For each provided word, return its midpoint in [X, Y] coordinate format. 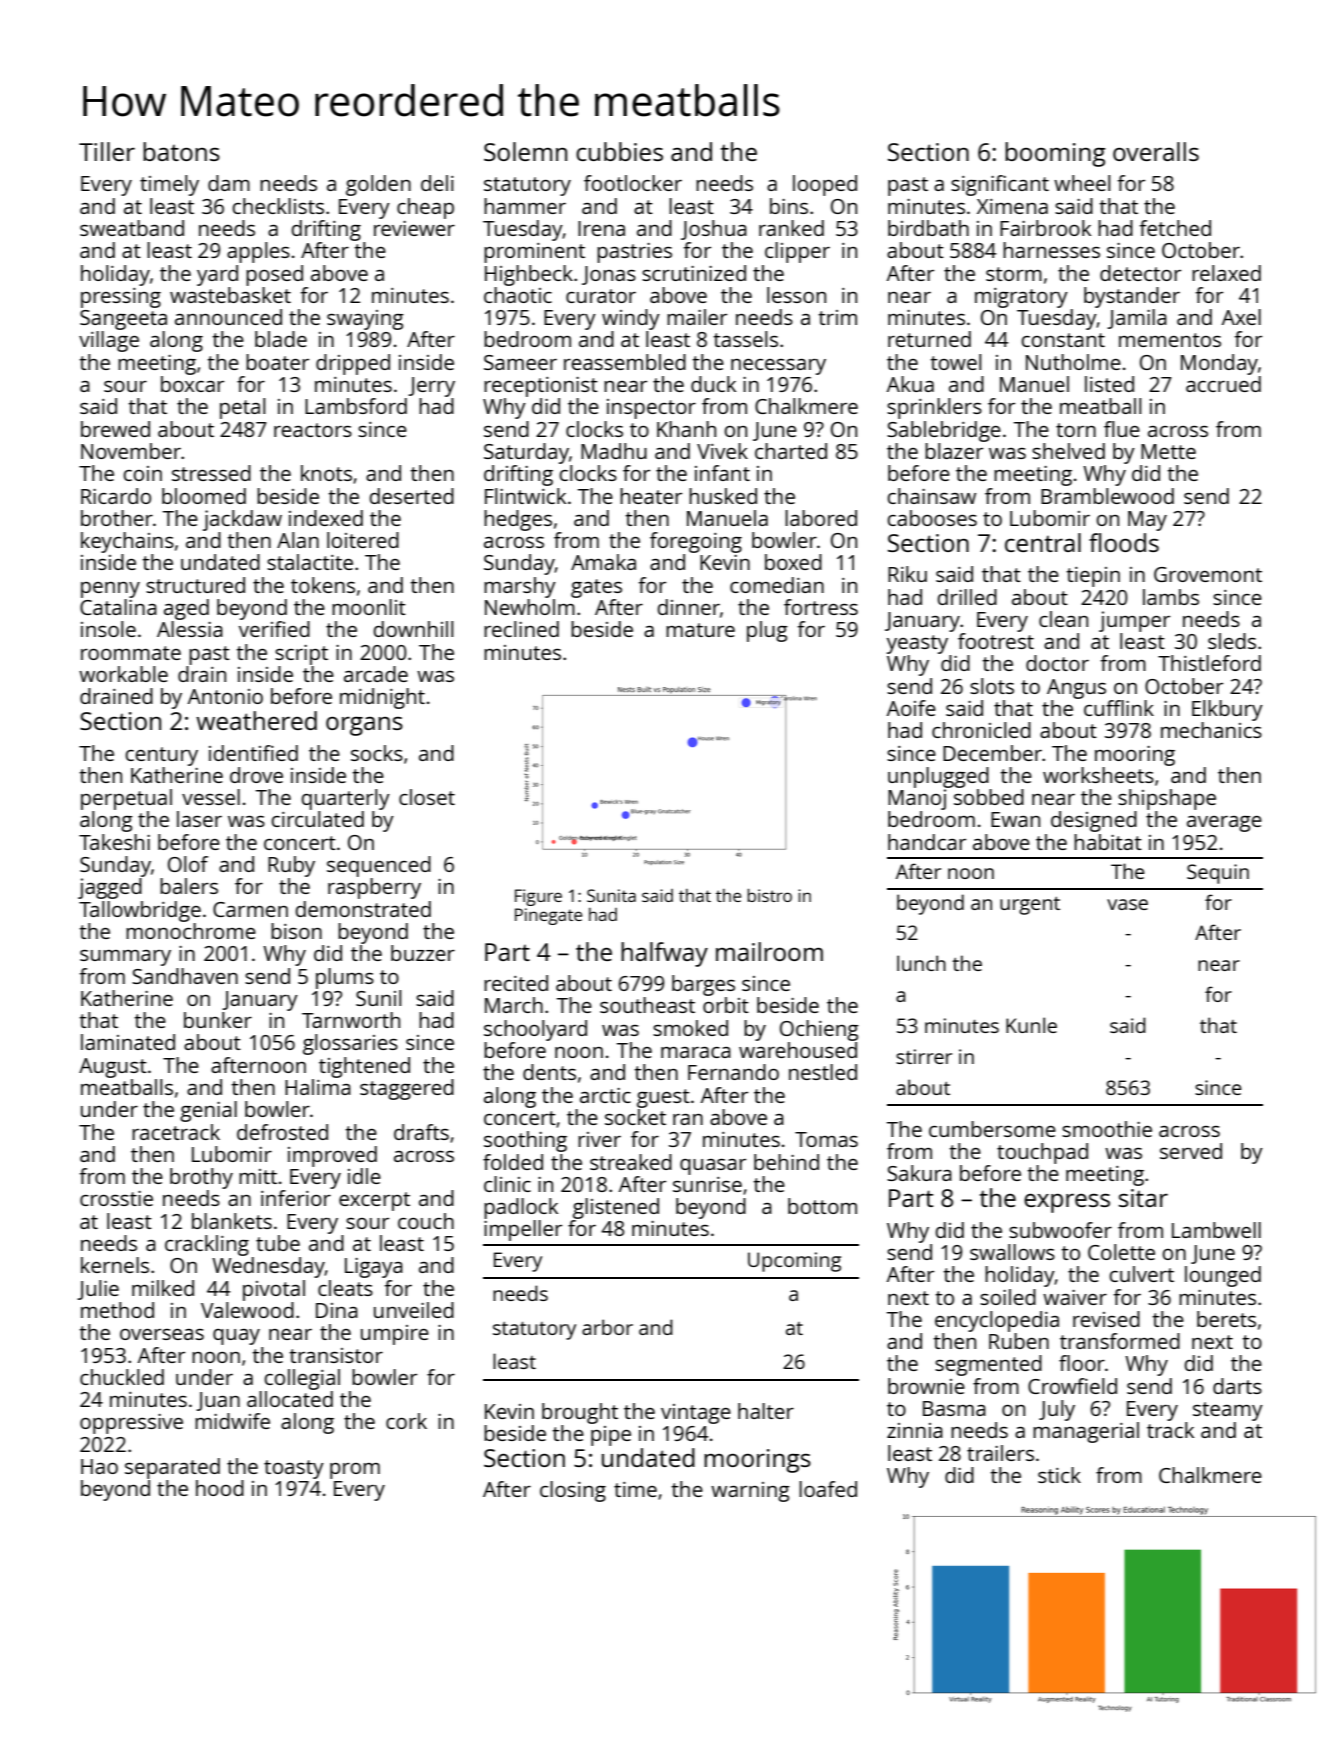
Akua [910, 384]
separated [172, 1468]
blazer [954, 451]
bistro [769, 895]
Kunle [1031, 1025]
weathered [256, 720]
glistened [616, 1208]
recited [516, 983]
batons [181, 151]
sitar [1143, 1198]
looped [825, 185]
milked [163, 1288]
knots [326, 473]
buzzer [423, 953]
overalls [1156, 151]
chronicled [981, 730]
